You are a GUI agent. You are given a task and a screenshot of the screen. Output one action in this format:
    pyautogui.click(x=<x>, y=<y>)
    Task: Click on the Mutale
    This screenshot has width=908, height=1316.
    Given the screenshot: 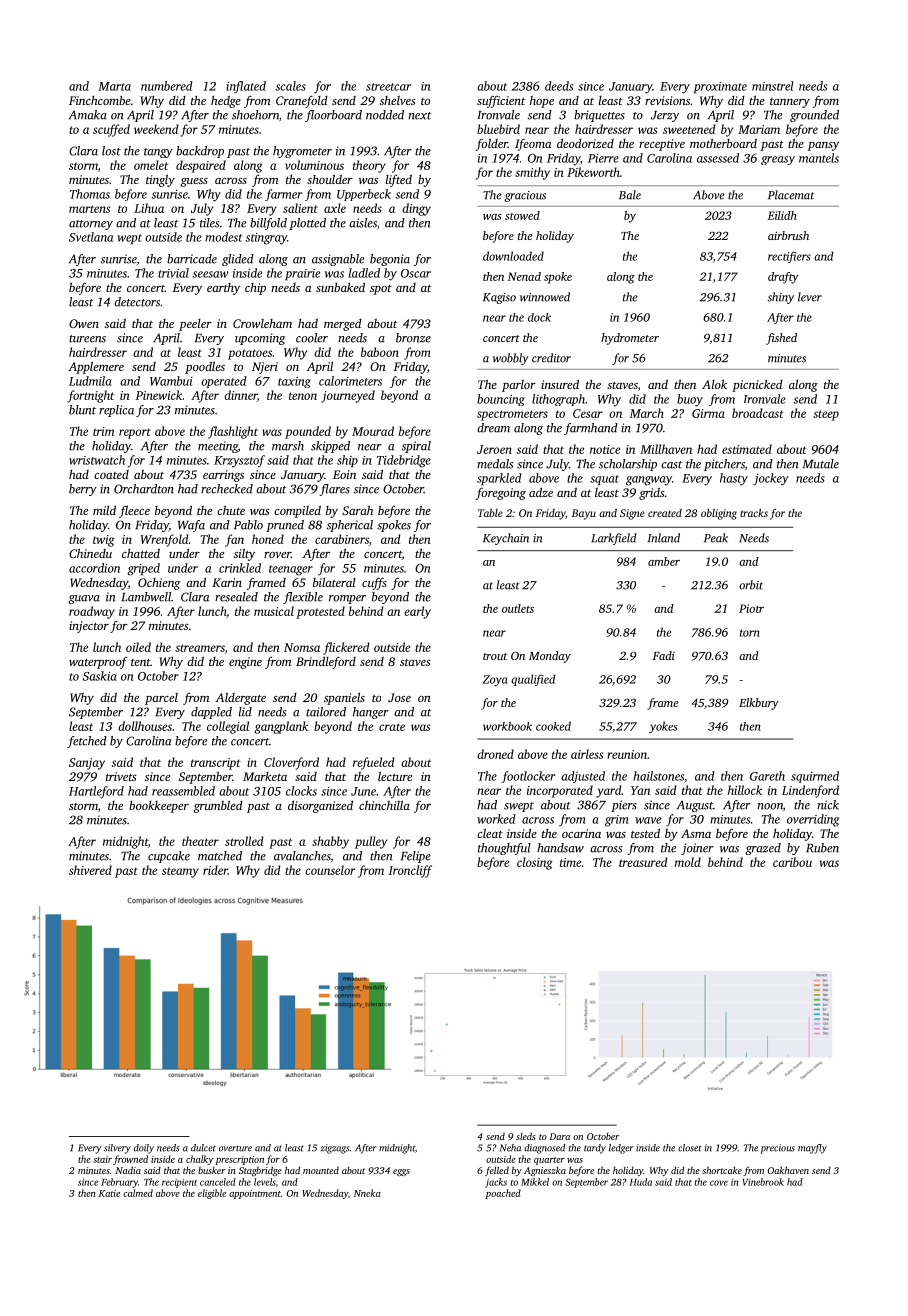 What is the action you would take?
    pyautogui.click(x=821, y=464)
